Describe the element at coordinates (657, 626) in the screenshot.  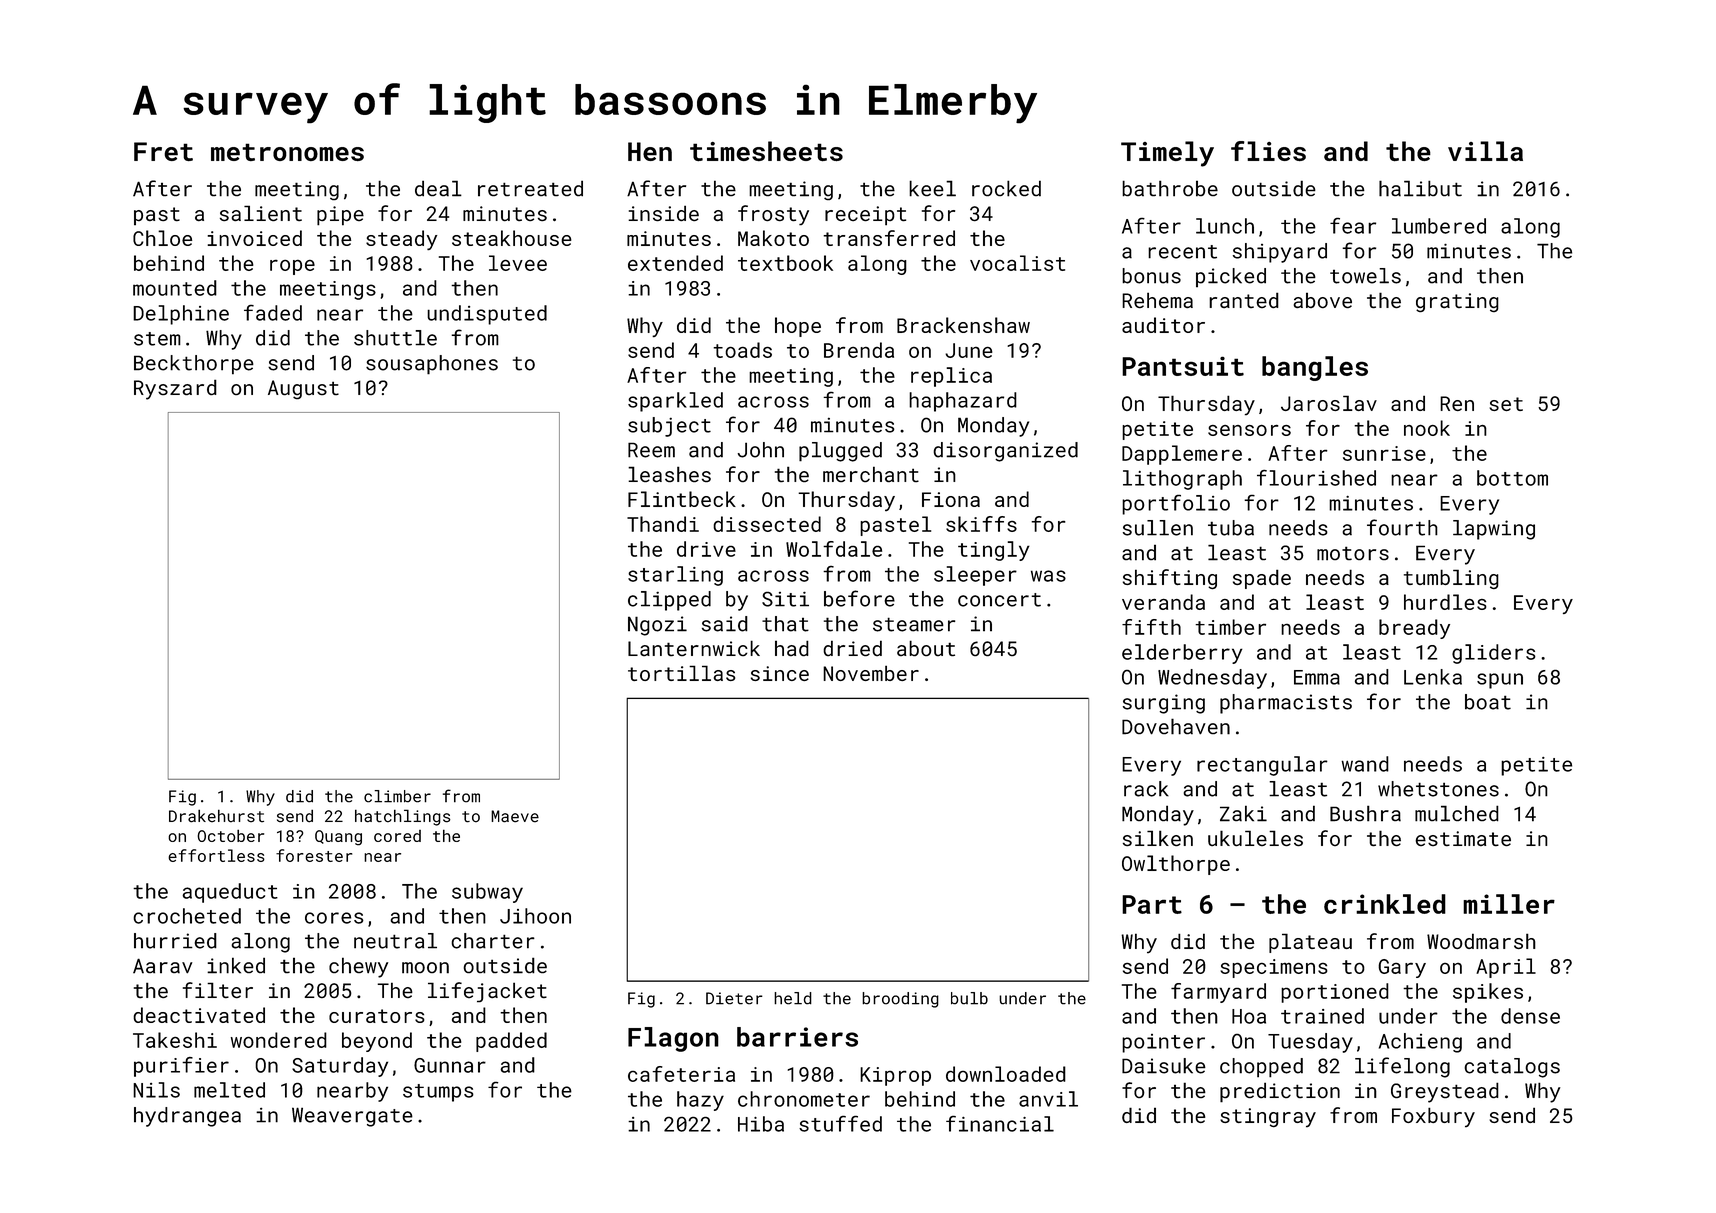
I see `Ngozi` at that location.
